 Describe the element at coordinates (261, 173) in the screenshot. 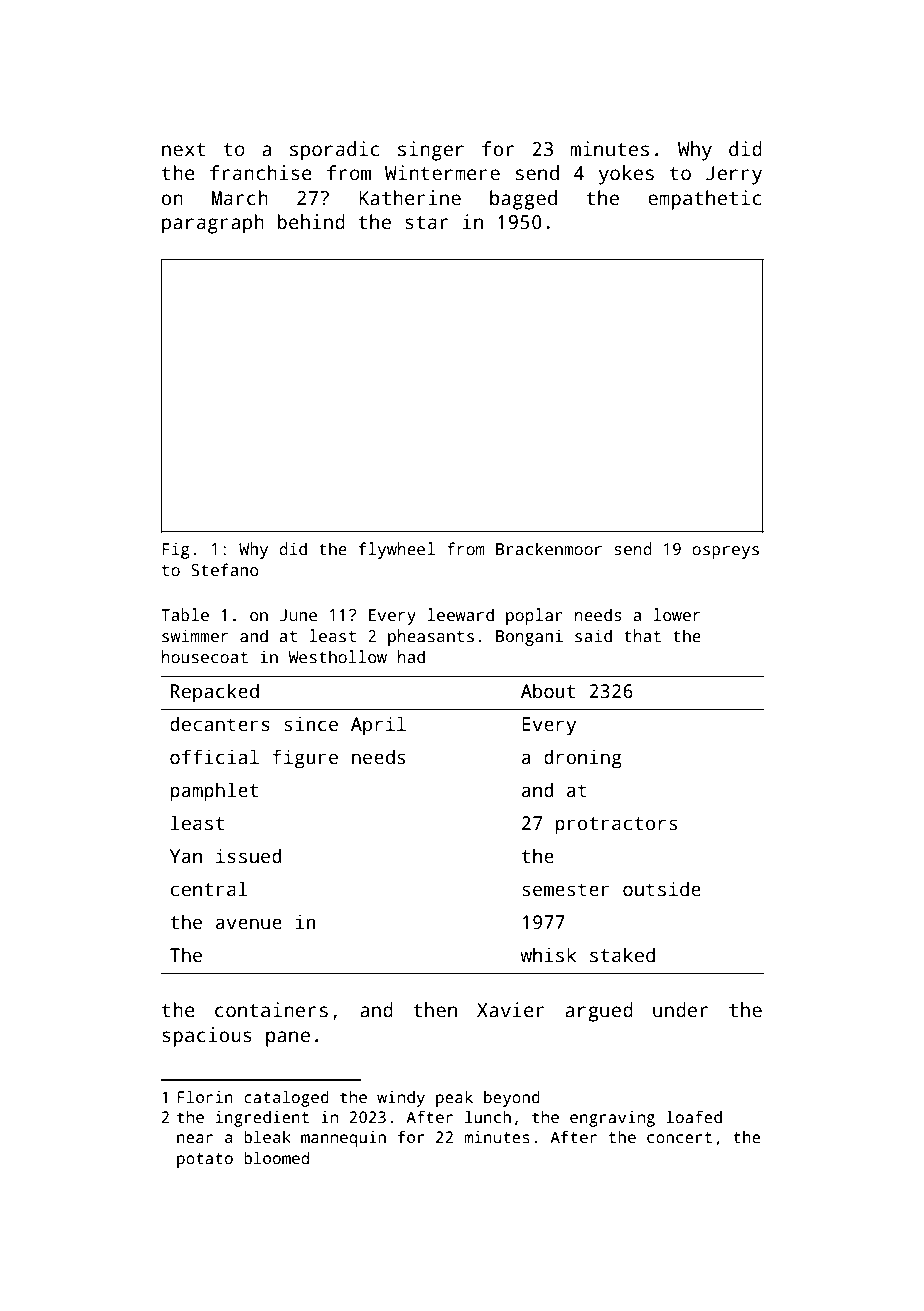

I see `franchise` at that location.
